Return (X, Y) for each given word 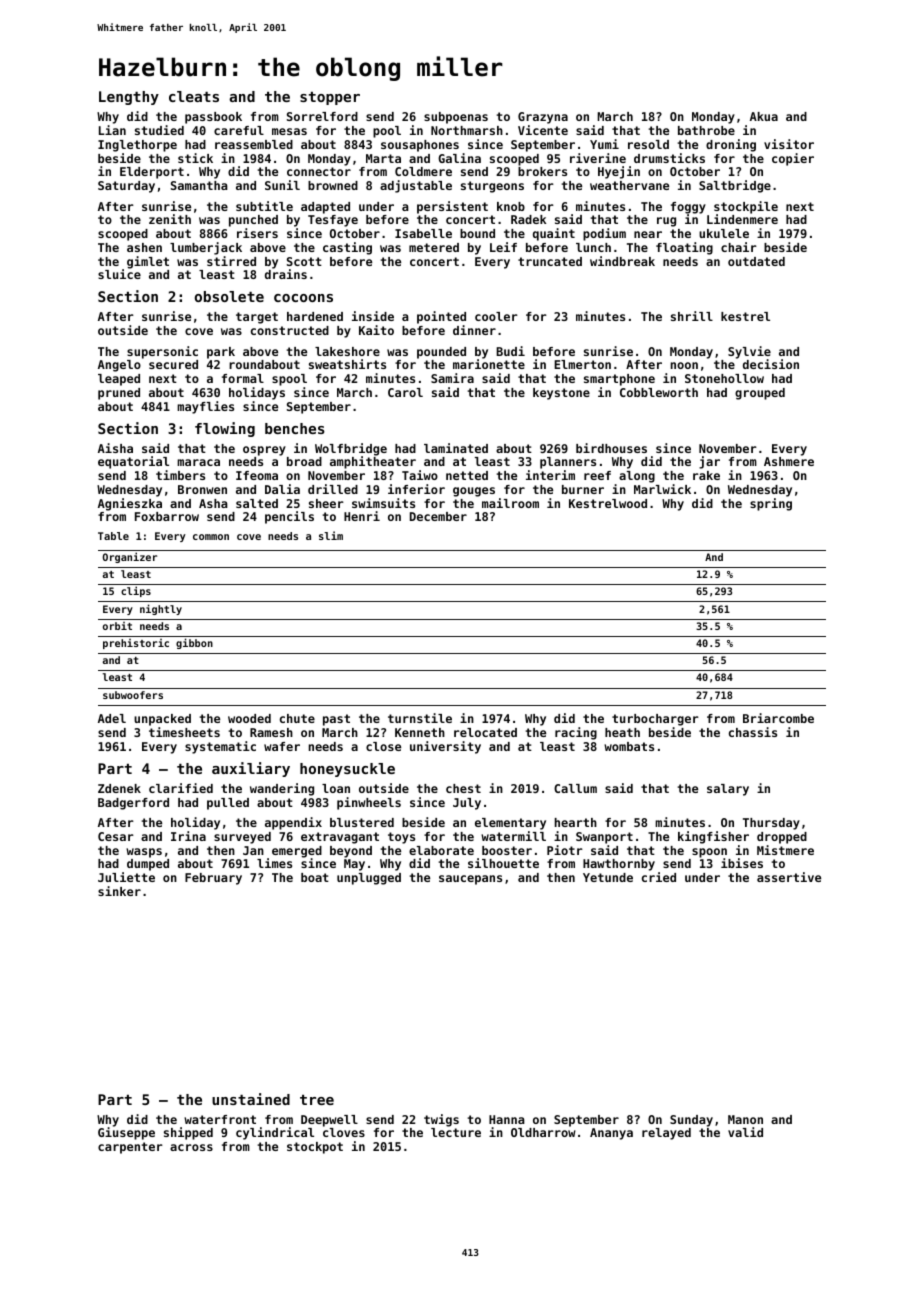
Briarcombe (778, 718)
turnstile (420, 718)
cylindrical (275, 1133)
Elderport (152, 173)
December (438, 516)
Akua (764, 116)
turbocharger (655, 720)
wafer (282, 746)
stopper (330, 98)
